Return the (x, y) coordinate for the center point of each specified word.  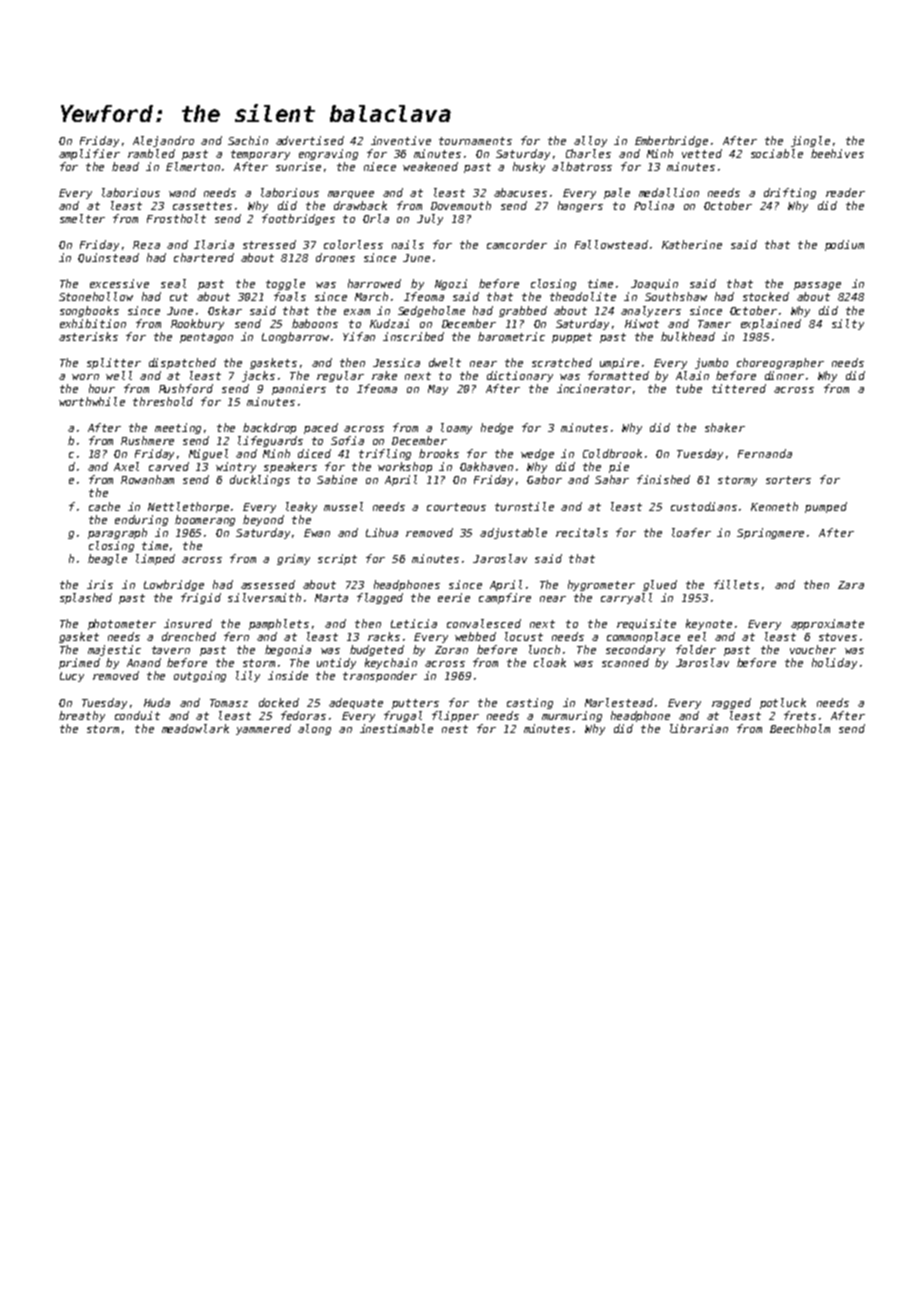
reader (845, 192)
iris (100, 584)
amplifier (89, 154)
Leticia (414, 623)
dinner (784, 375)
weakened (430, 166)
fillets (736, 584)
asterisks (88, 336)
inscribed (413, 336)
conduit (137, 715)
